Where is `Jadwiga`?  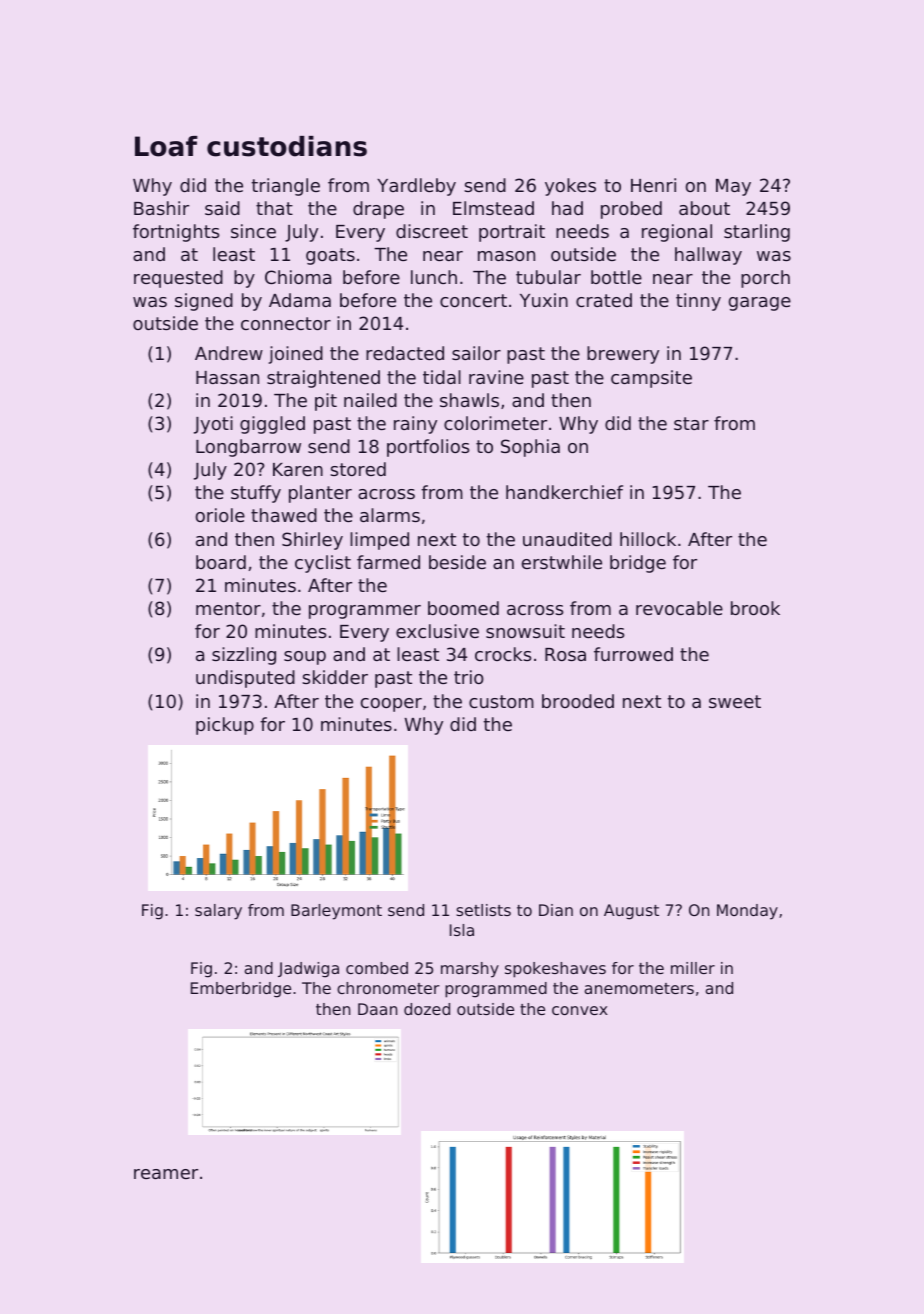 Jadwiga is located at coordinates (308, 970).
